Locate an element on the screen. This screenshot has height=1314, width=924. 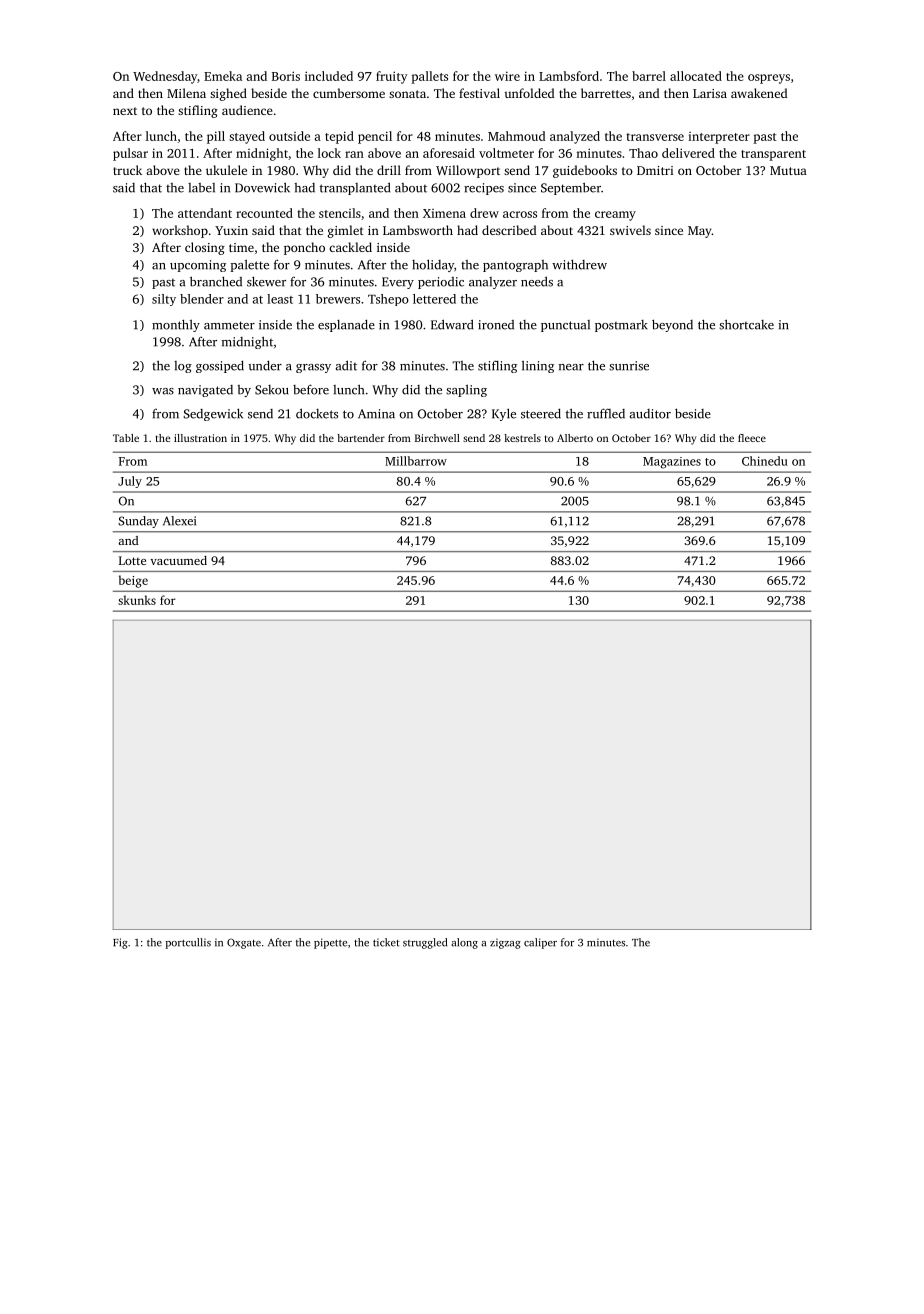
caliper is located at coordinates (540, 943).
